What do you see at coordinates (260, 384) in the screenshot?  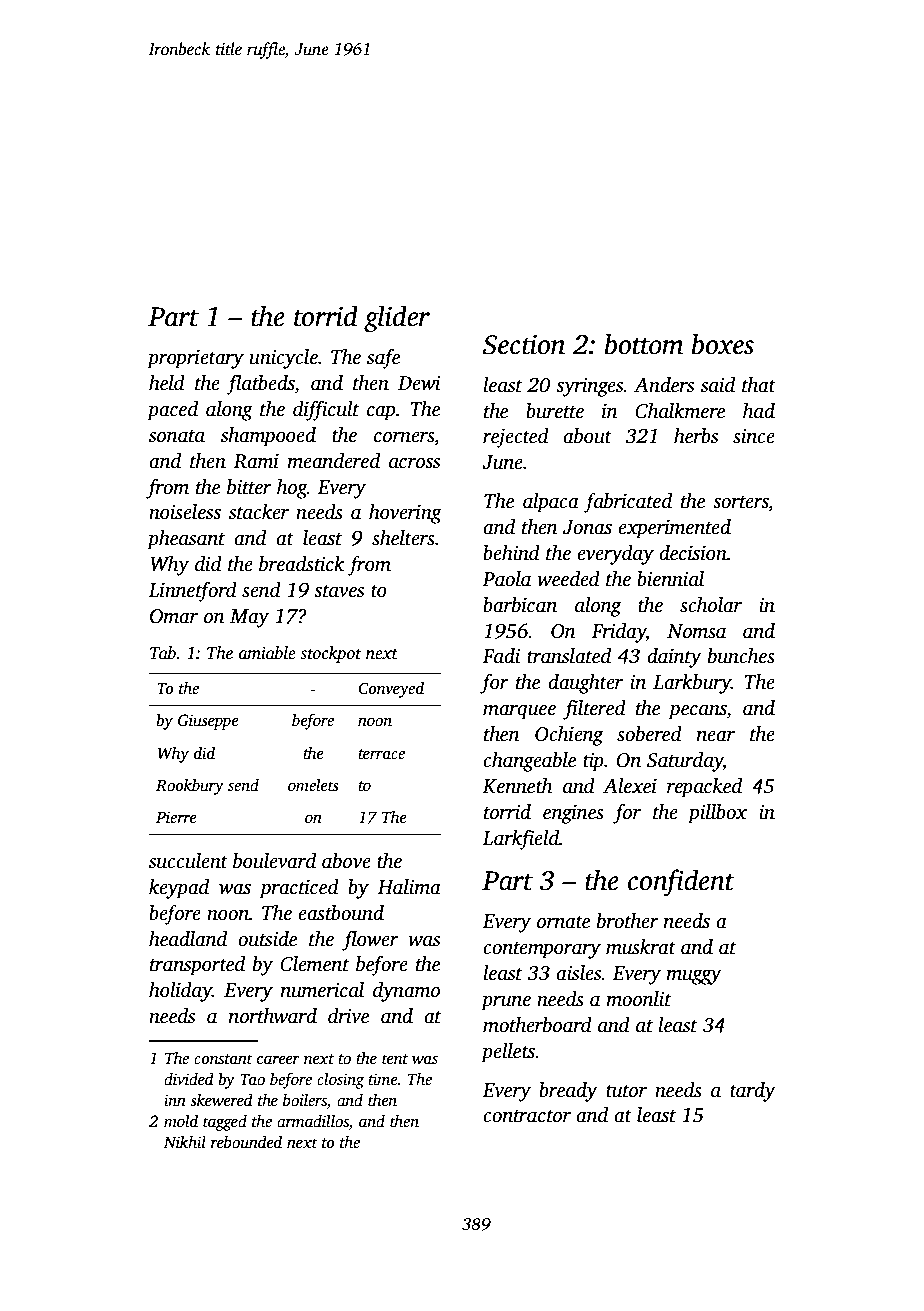 I see `flatbeds` at bounding box center [260, 384].
